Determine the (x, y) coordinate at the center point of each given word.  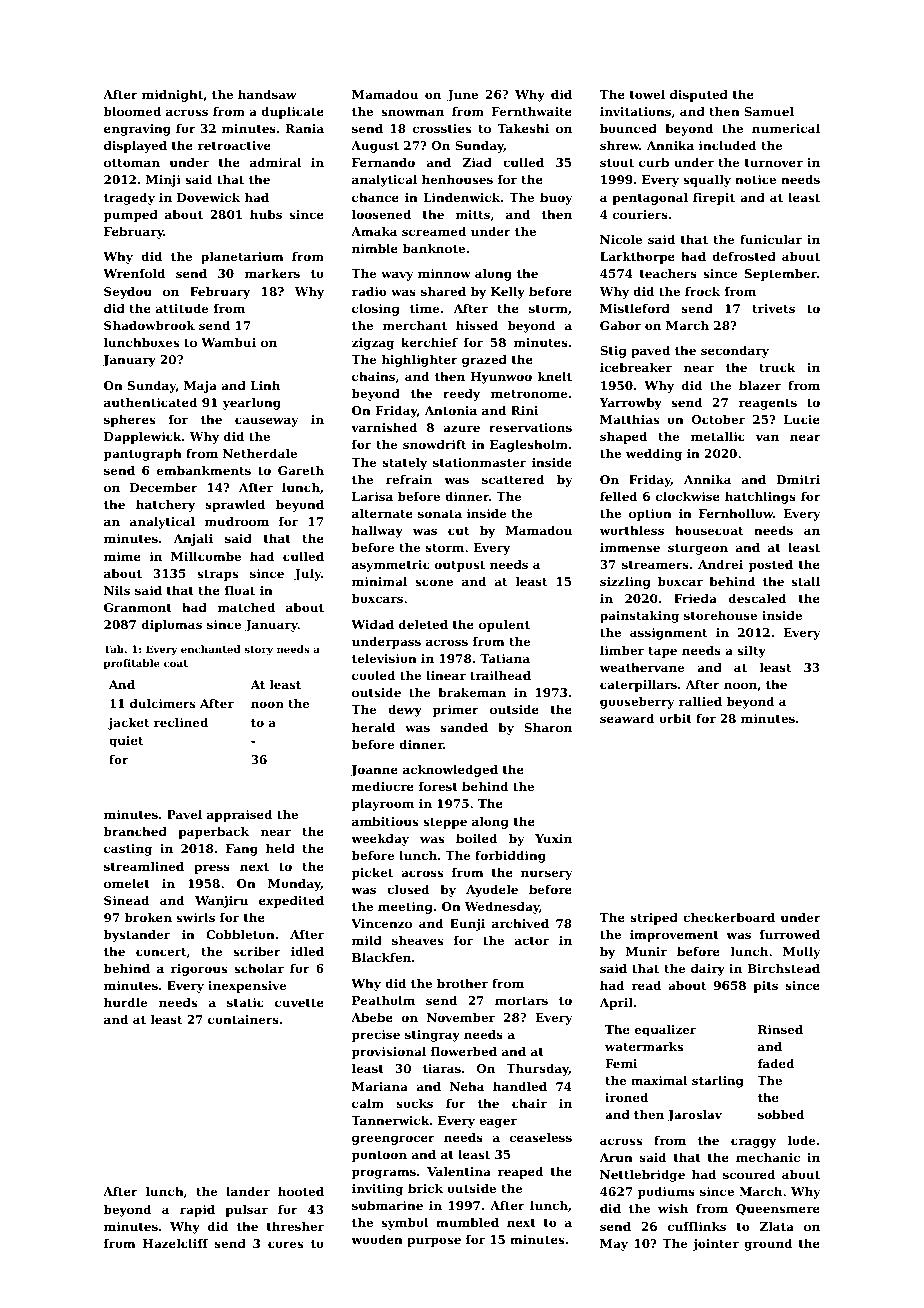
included (728, 145)
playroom (383, 805)
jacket (128, 724)
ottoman (132, 163)
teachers (668, 273)
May (614, 1245)
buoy (556, 199)
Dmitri (798, 479)
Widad (372, 624)
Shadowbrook (149, 325)
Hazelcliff (175, 1243)
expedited (291, 902)
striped (654, 919)
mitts (473, 214)
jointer (715, 1245)
